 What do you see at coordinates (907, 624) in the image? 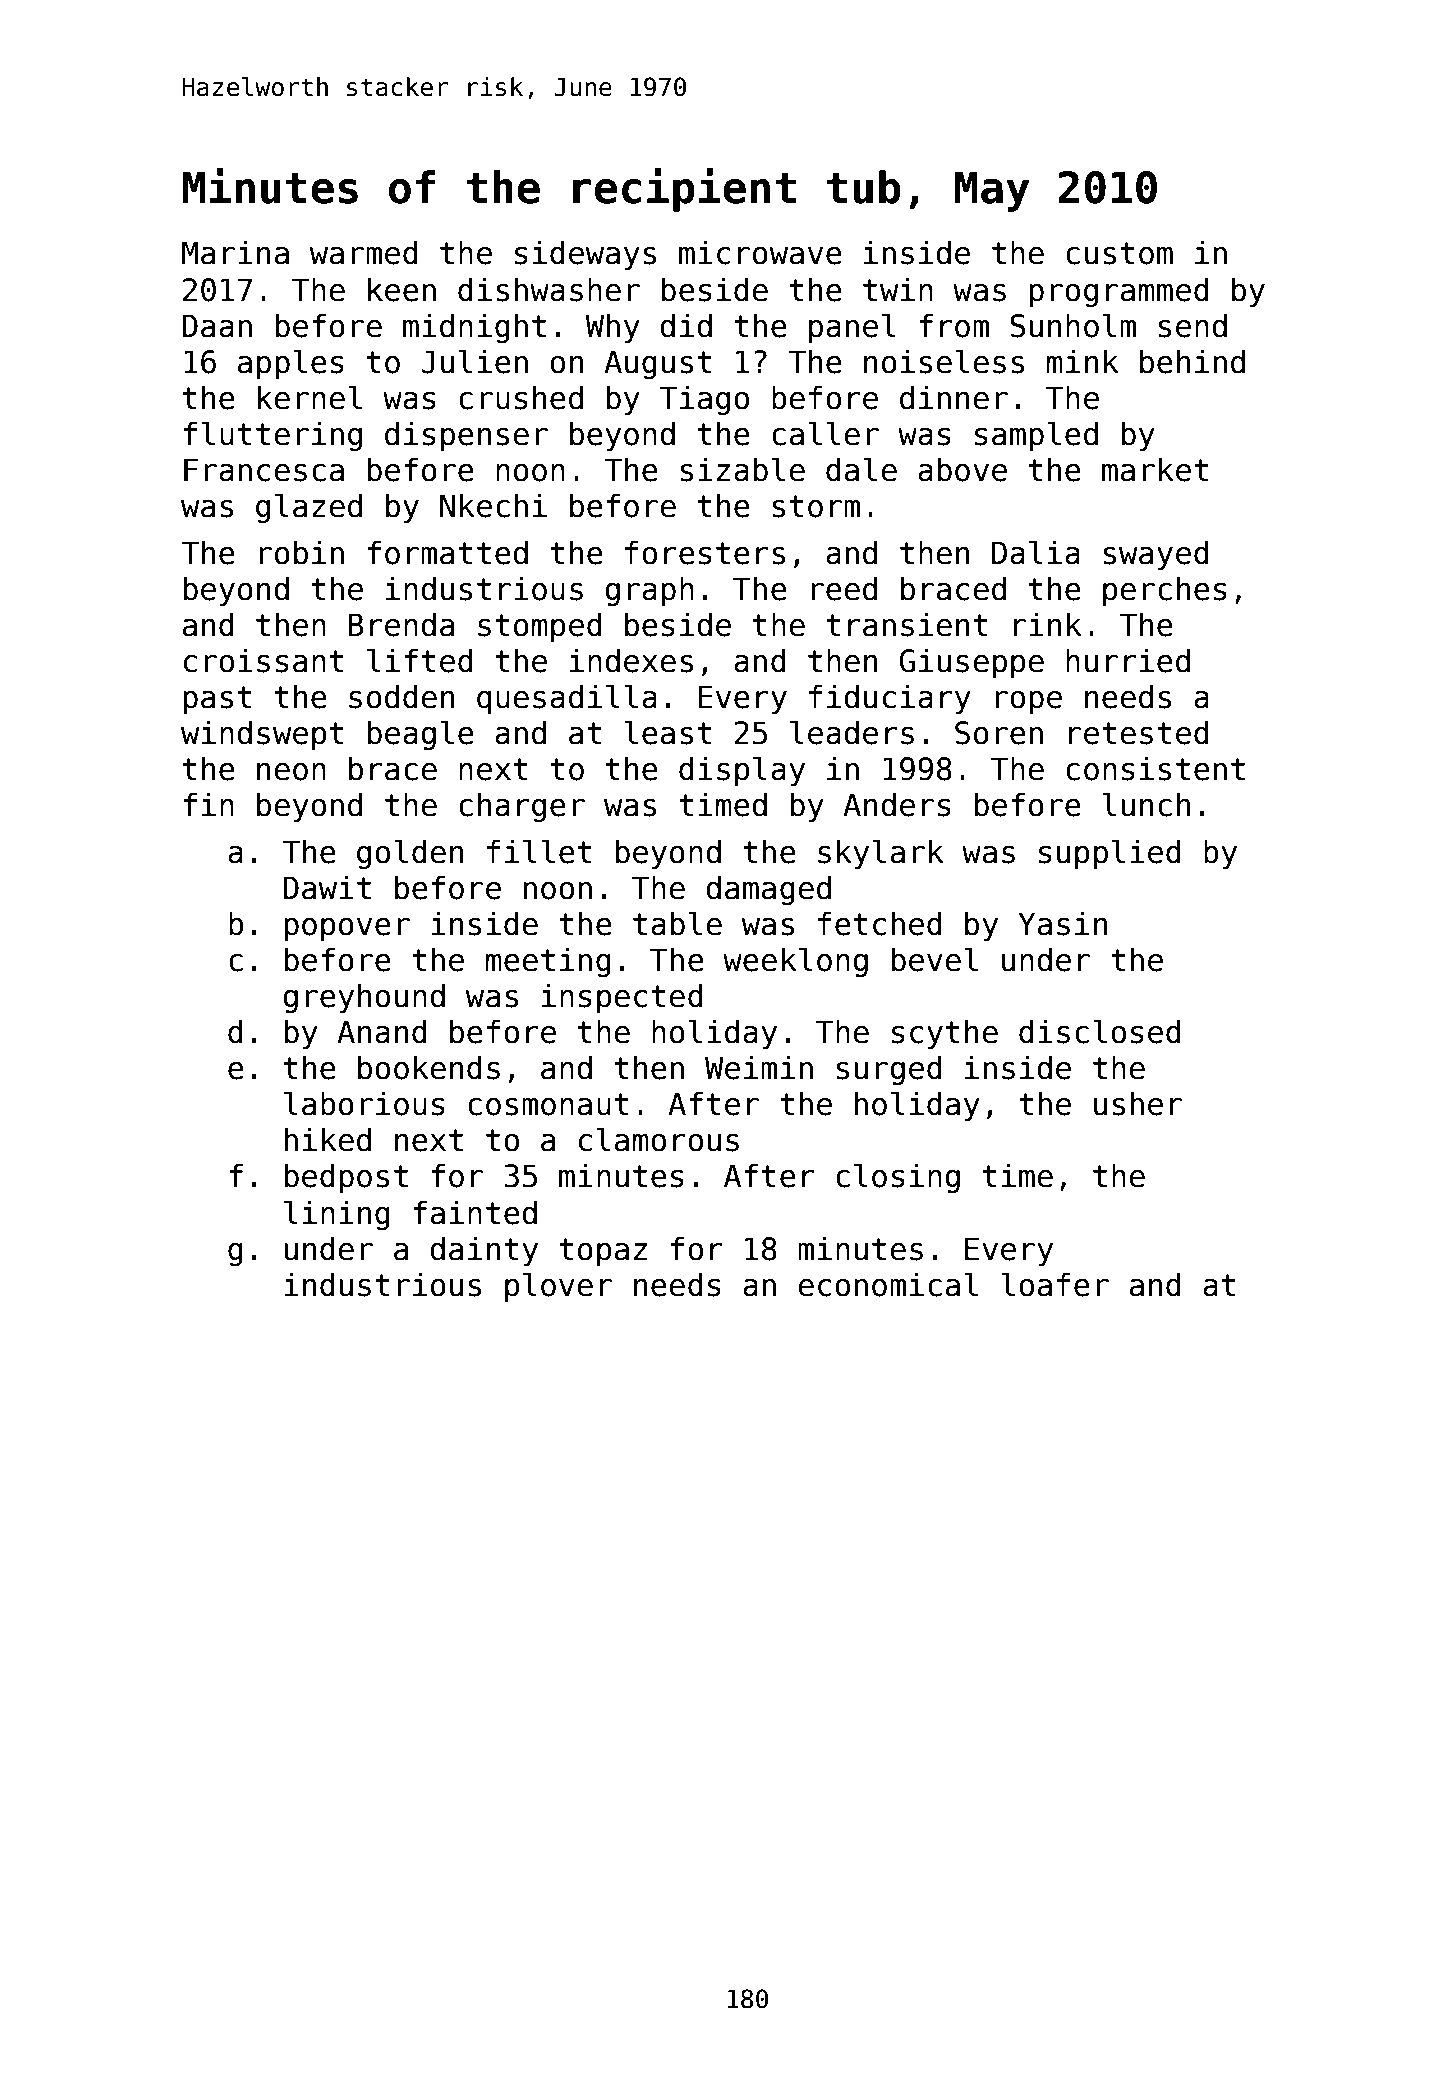
I see `transient` at bounding box center [907, 624].
